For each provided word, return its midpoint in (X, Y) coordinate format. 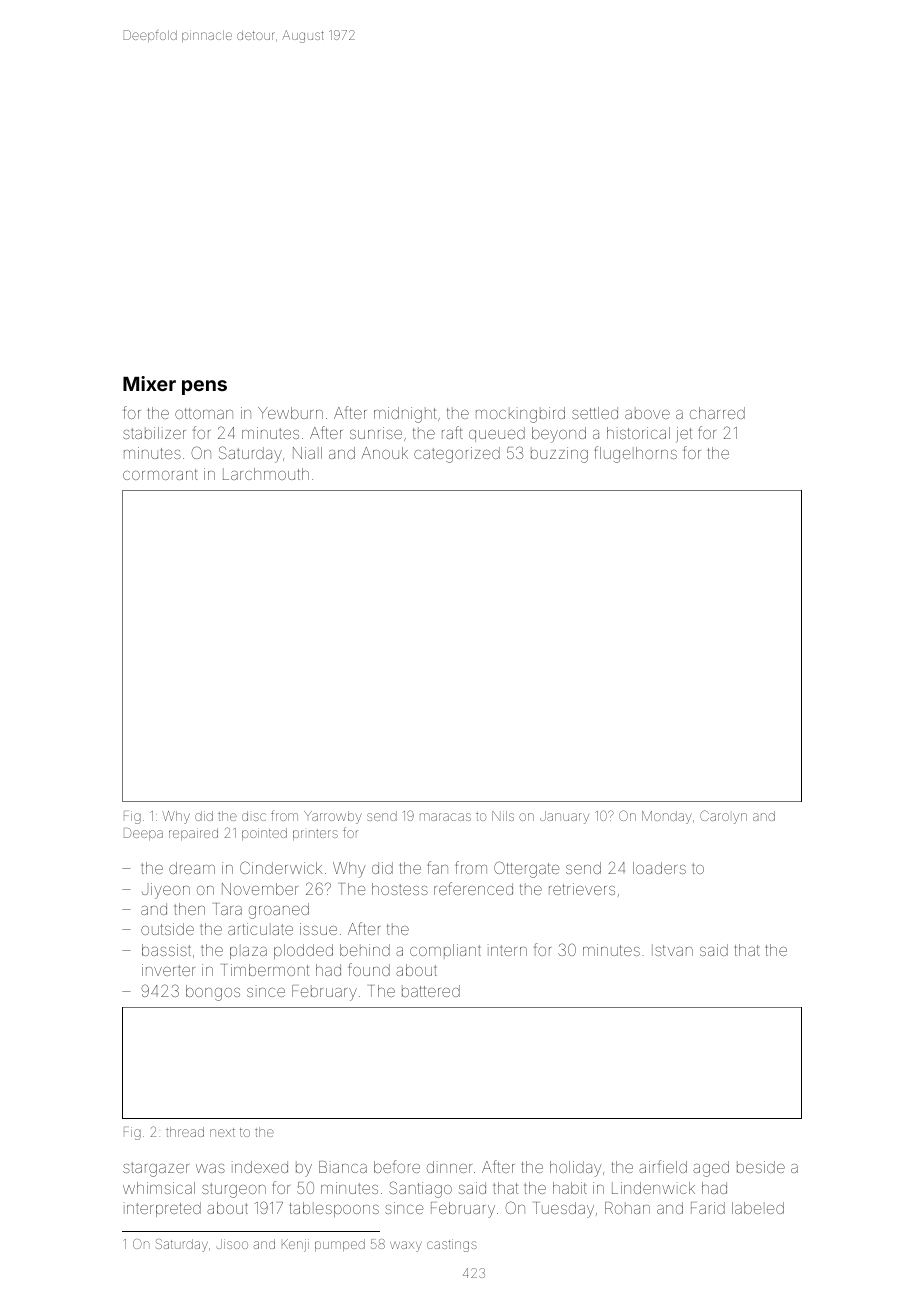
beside (761, 1167)
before (397, 1166)
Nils (503, 816)
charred (717, 413)
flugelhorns (635, 454)
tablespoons (334, 1209)
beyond (559, 435)
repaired (193, 834)
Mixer (149, 383)
